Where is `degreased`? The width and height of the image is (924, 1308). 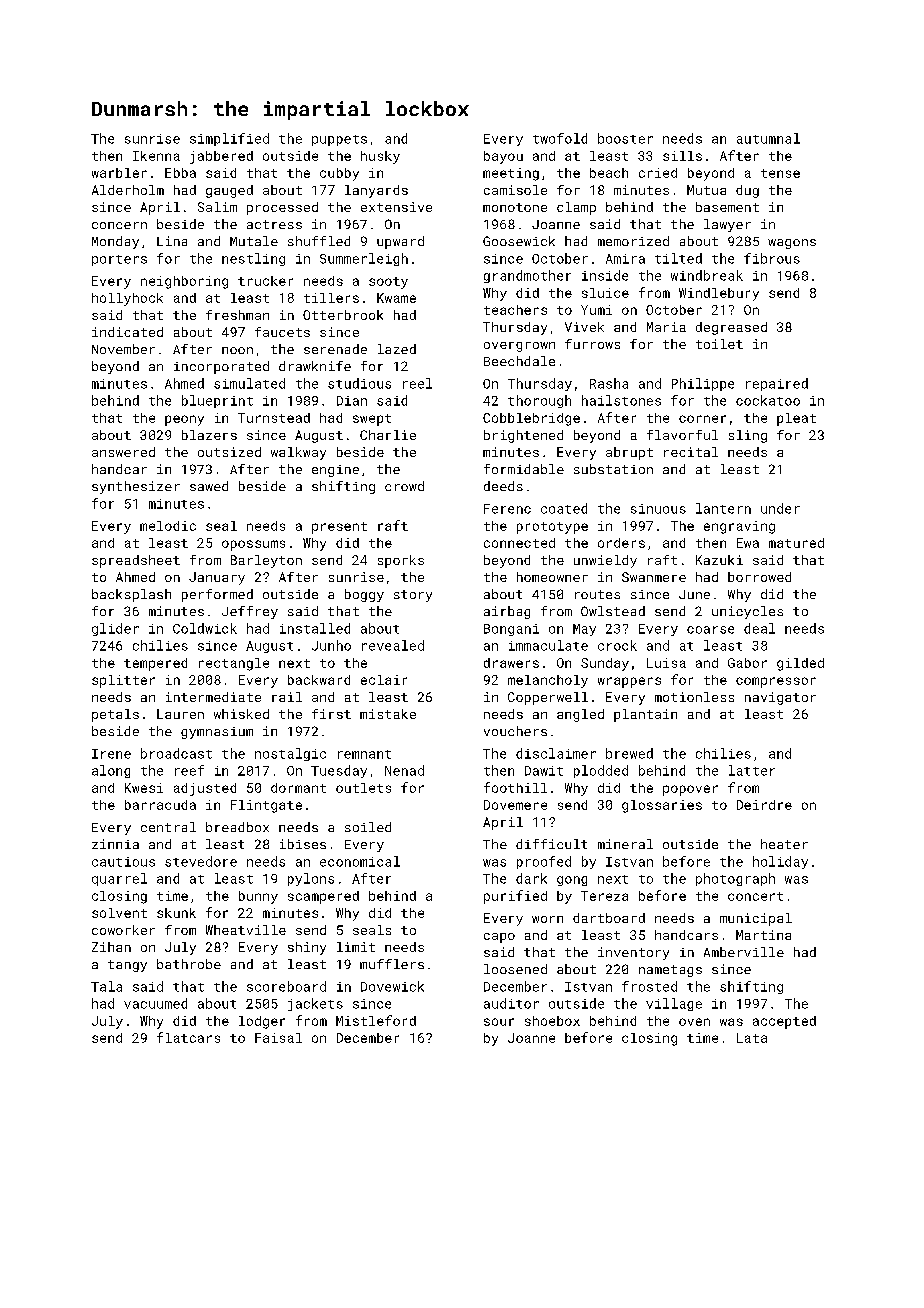 degreased is located at coordinates (731, 328).
